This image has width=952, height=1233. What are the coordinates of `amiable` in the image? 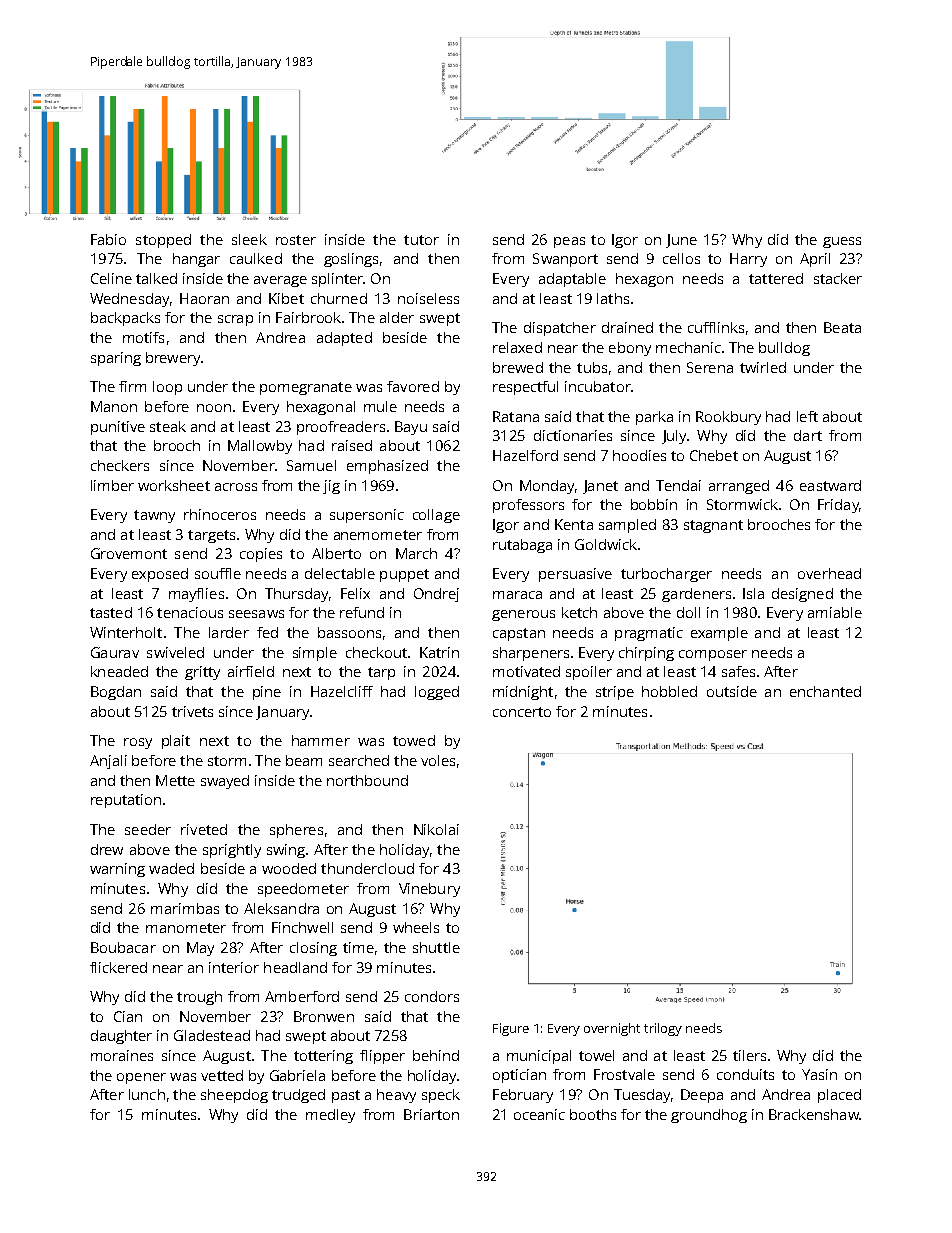 It's located at (835, 612).
